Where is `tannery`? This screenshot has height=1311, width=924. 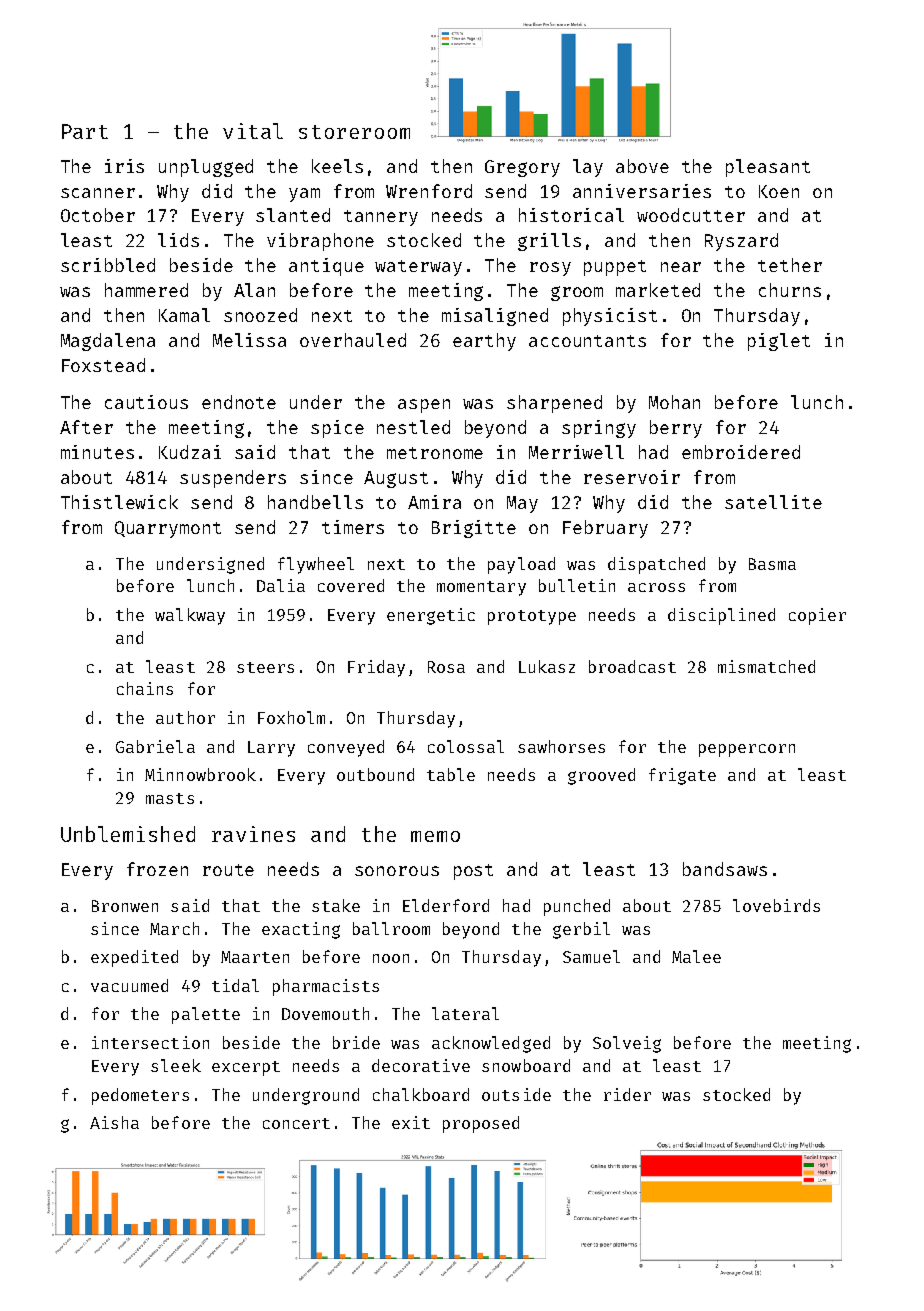
tannery is located at coordinates (381, 218).
